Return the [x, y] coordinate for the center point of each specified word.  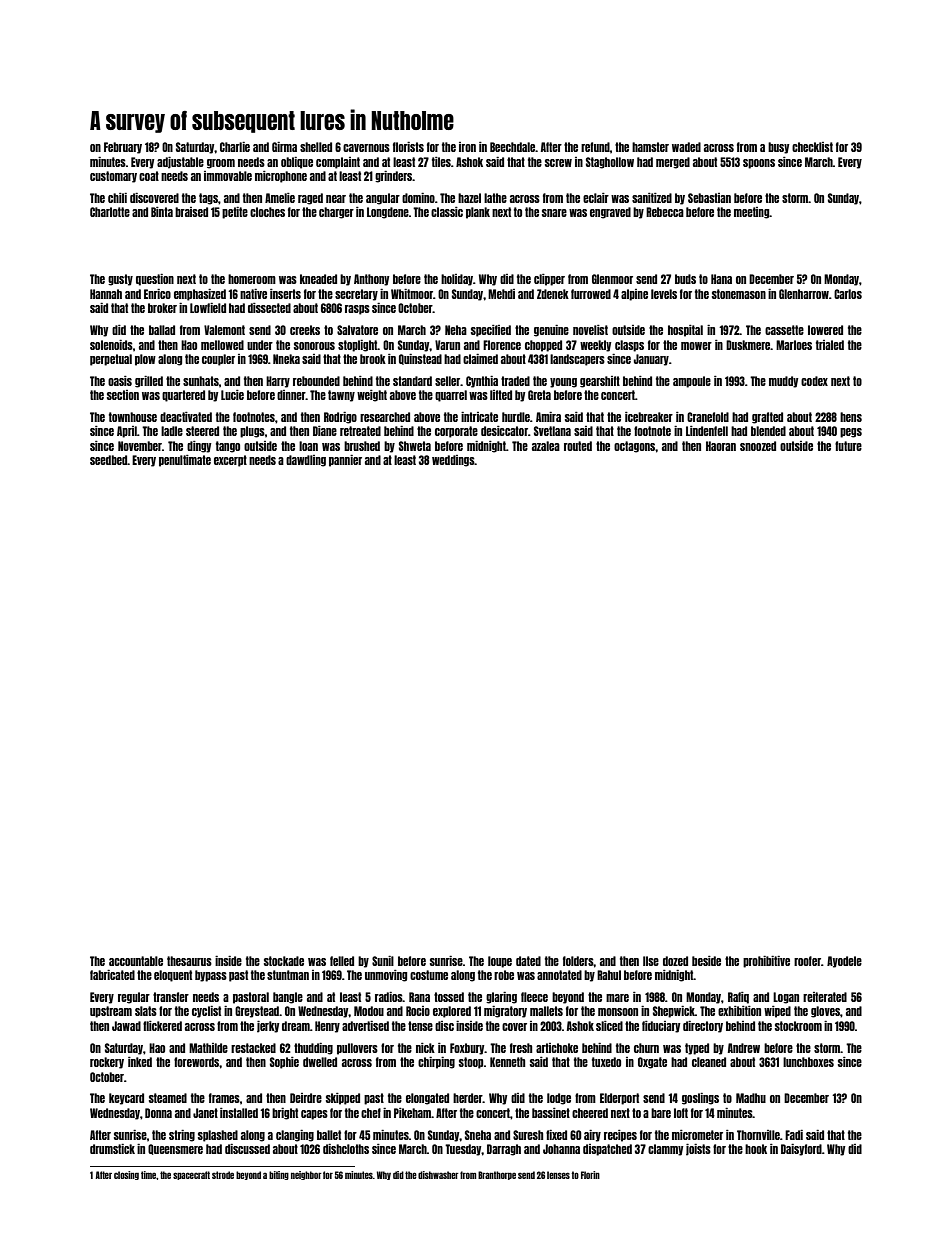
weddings [453, 461]
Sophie [284, 1063]
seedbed [109, 460]
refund [595, 147]
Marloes [794, 345]
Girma [284, 147]
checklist [812, 147]
